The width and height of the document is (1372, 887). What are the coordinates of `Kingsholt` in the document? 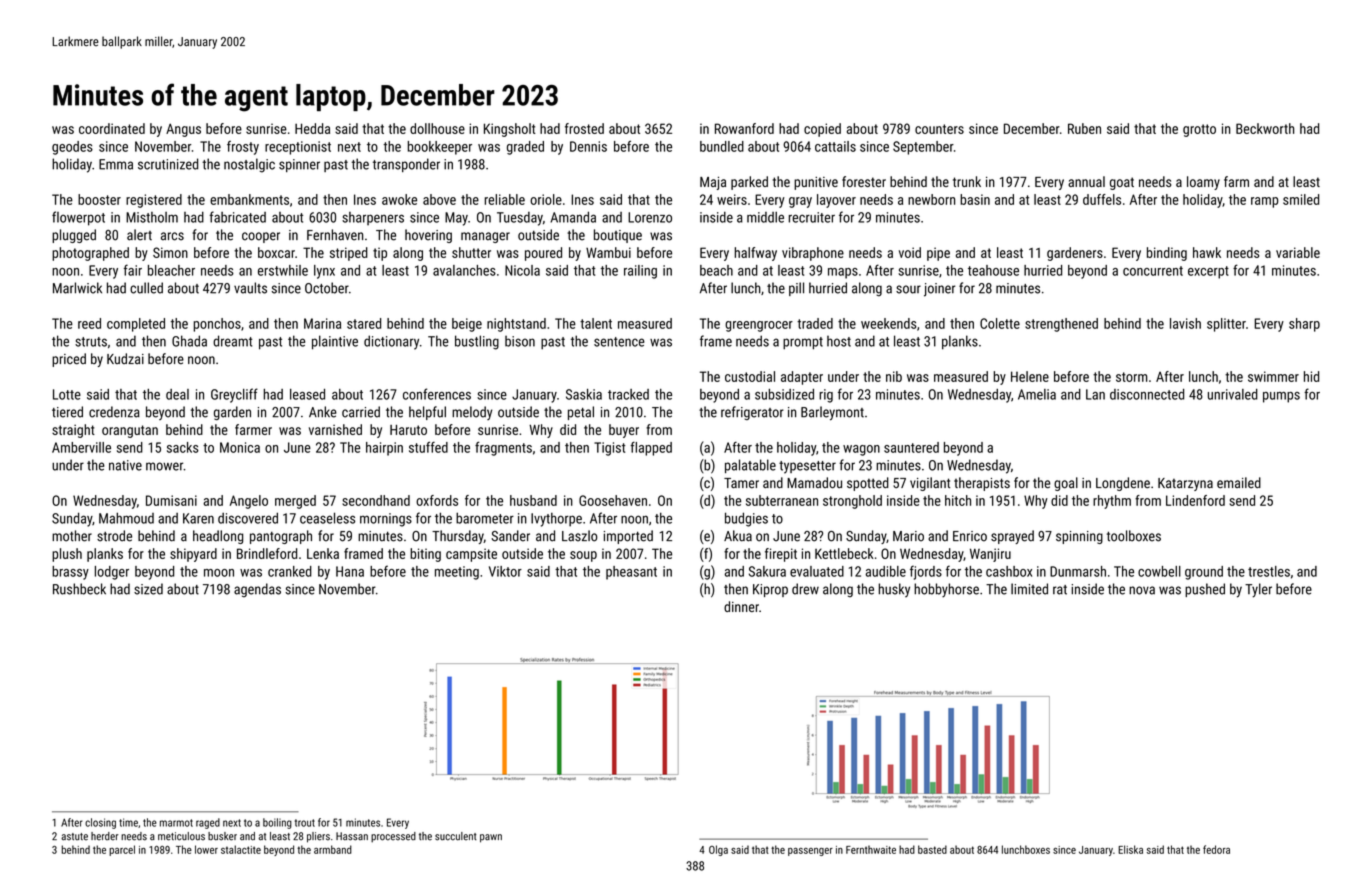 It's located at (510, 130).
